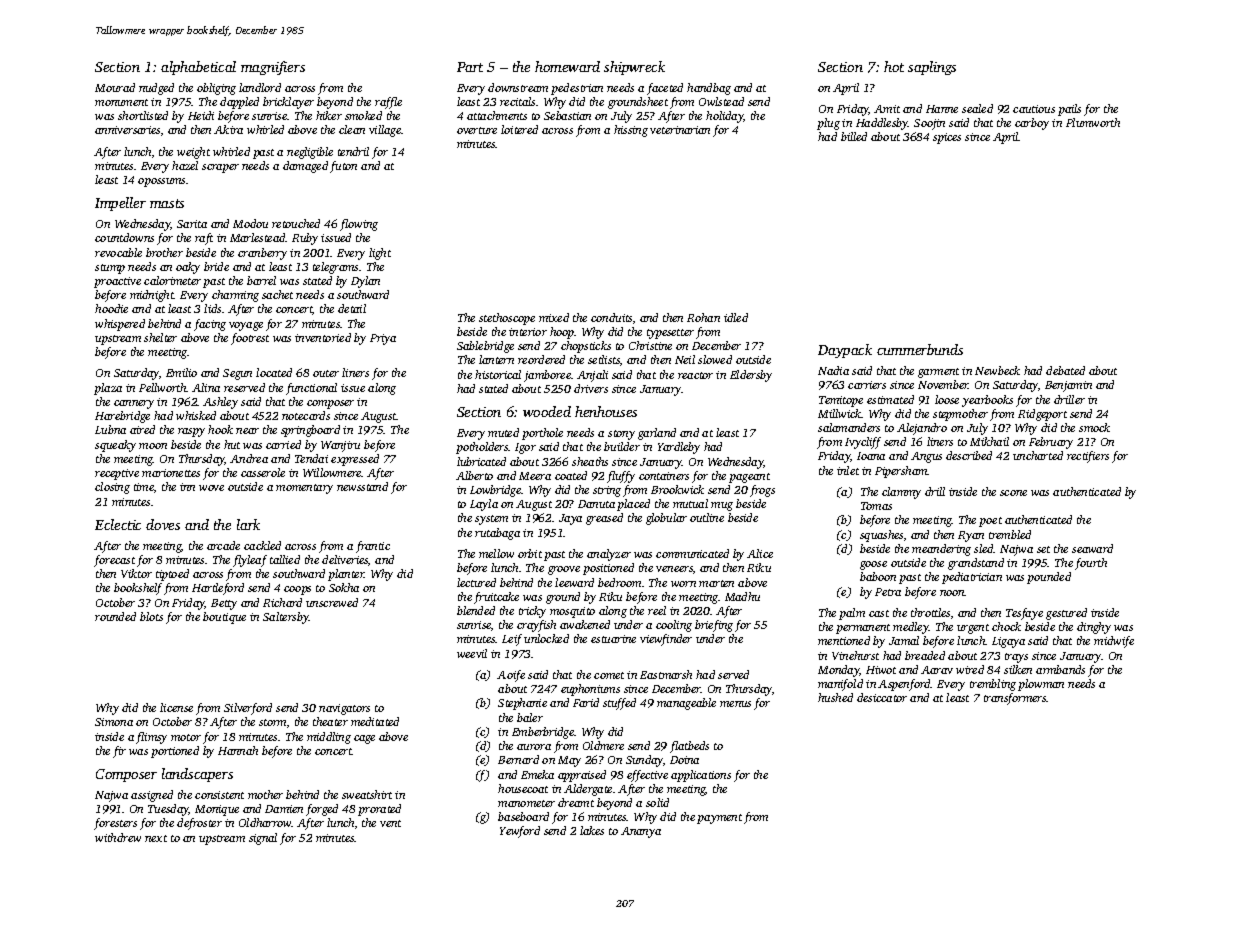  What do you see at coordinates (367, 794) in the image?
I see `sweatshirt` at bounding box center [367, 794].
